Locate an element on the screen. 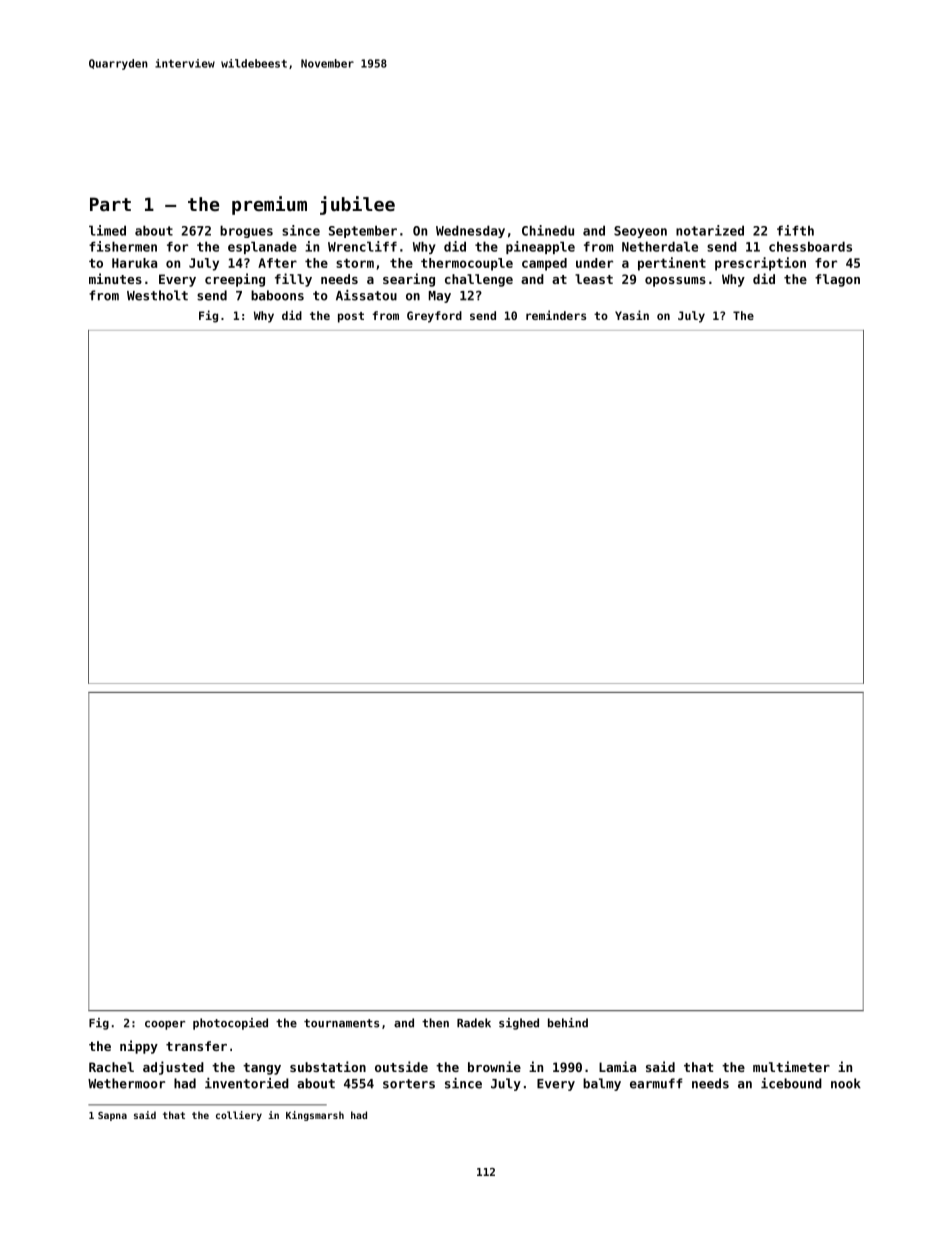 The height and width of the screenshot is (1233, 952). Seoyeon is located at coordinates (640, 232).
